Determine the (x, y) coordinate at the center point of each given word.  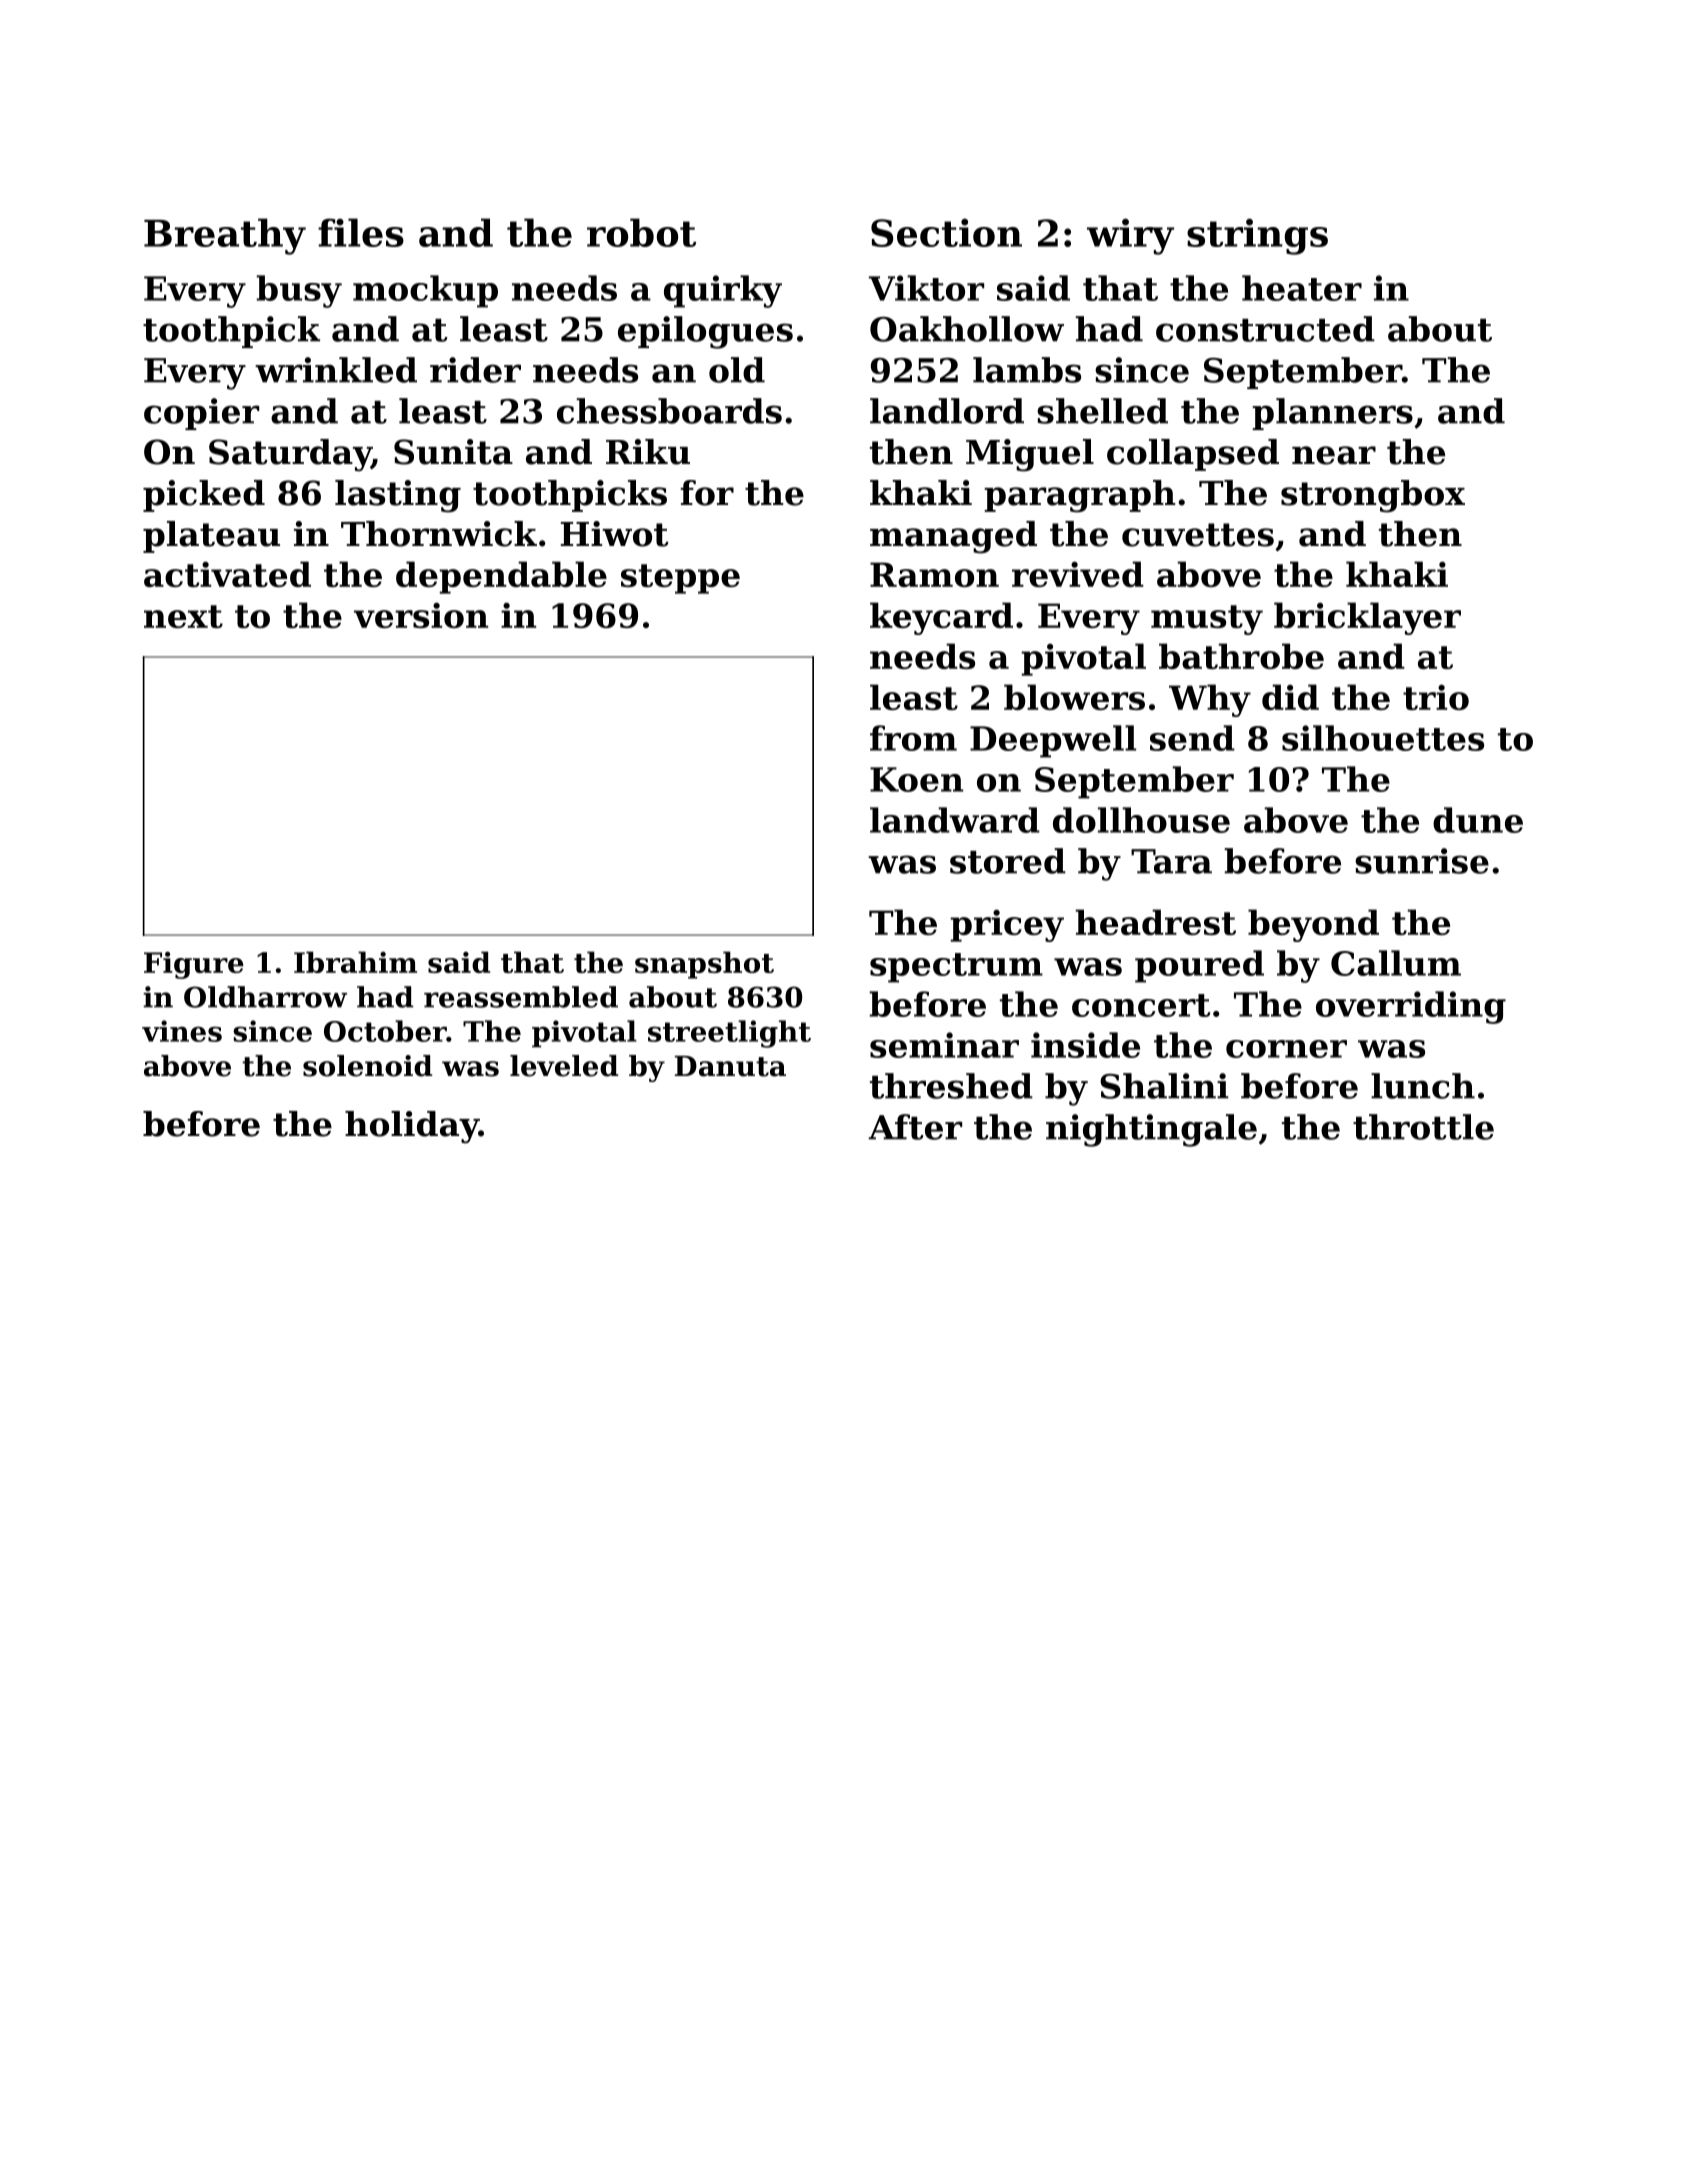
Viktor (926, 288)
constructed (1265, 329)
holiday (412, 1127)
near (1334, 455)
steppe (680, 579)
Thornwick (439, 534)
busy (299, 291)
